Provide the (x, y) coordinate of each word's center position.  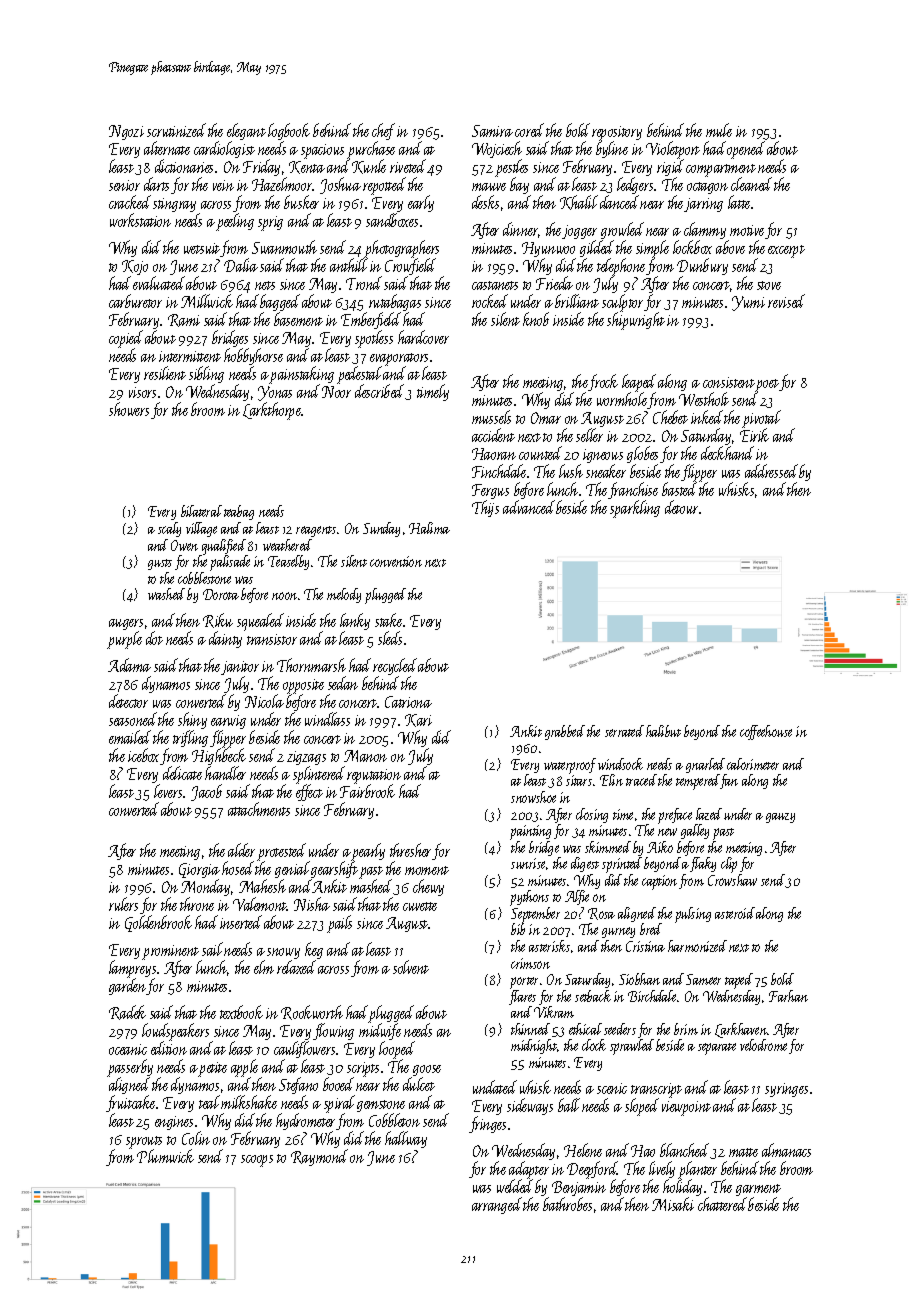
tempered (698, 782)
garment (758, 1191)
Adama (129, 665)
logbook (289, 131)
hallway (406, 1139)
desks (485, 202)
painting (530, 832)
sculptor (622, 303)
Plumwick (165, 1156)
